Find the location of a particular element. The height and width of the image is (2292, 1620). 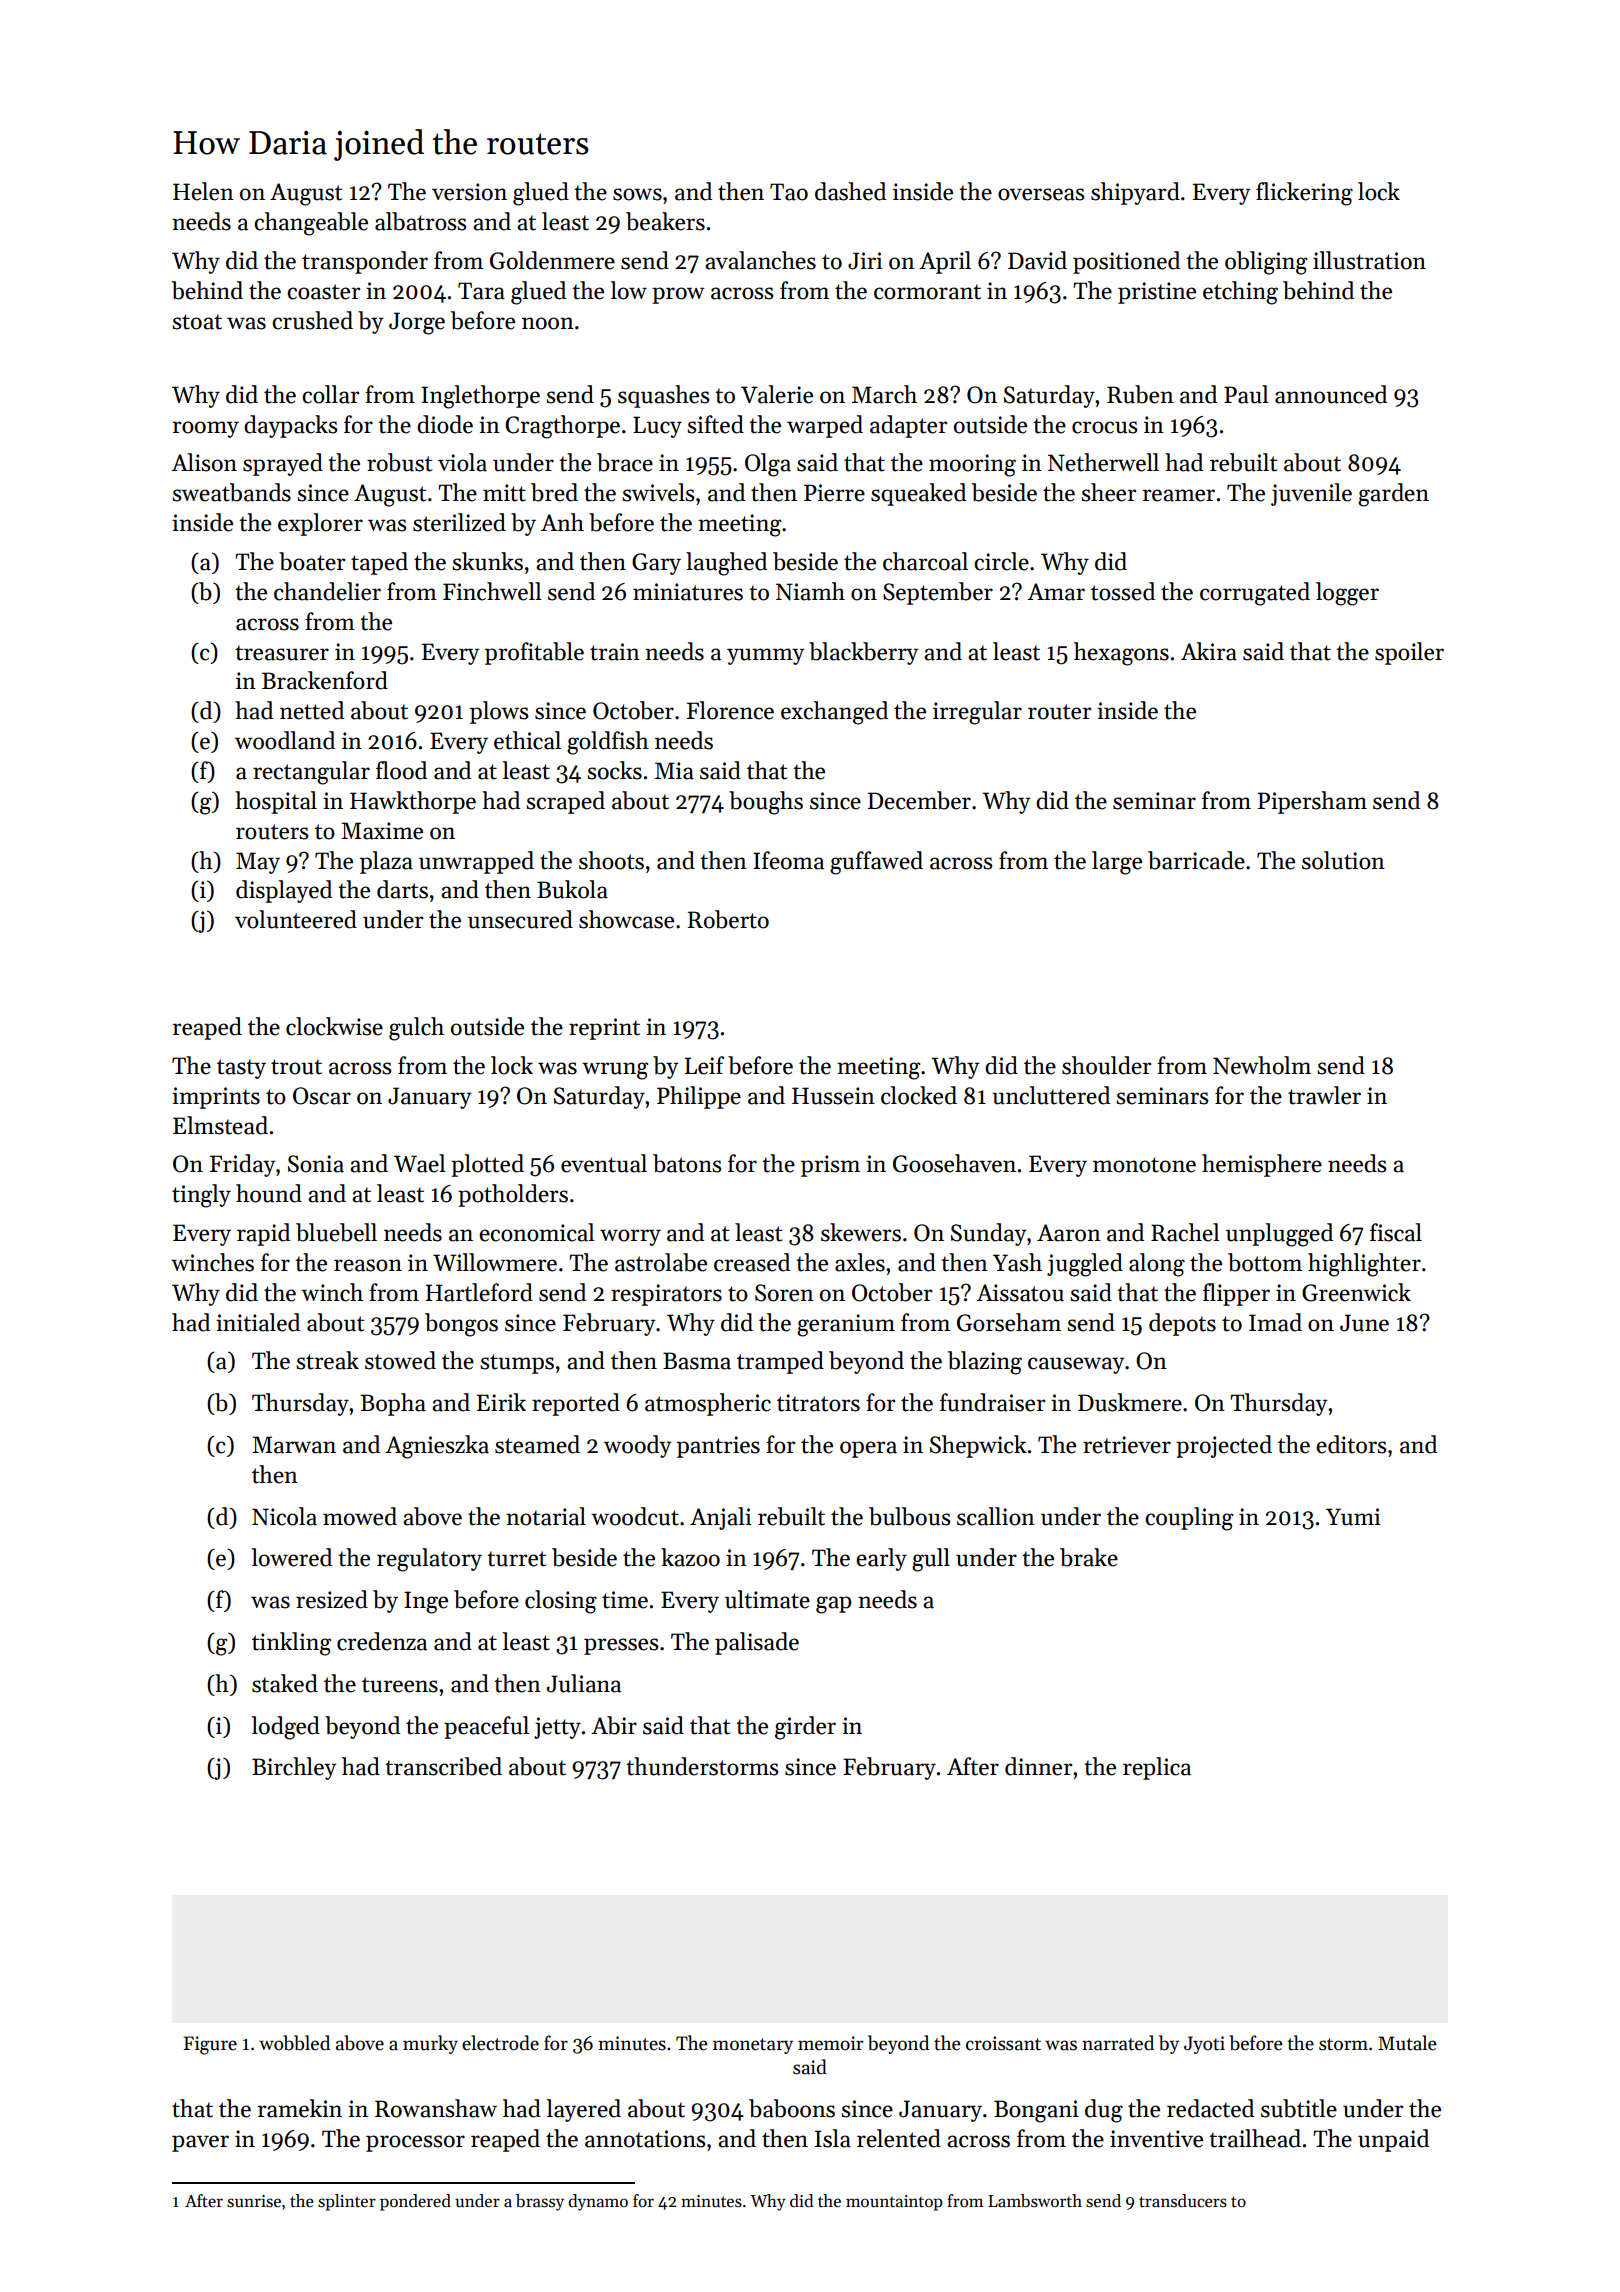

shipyard is located at coordinates (1135, 193).
